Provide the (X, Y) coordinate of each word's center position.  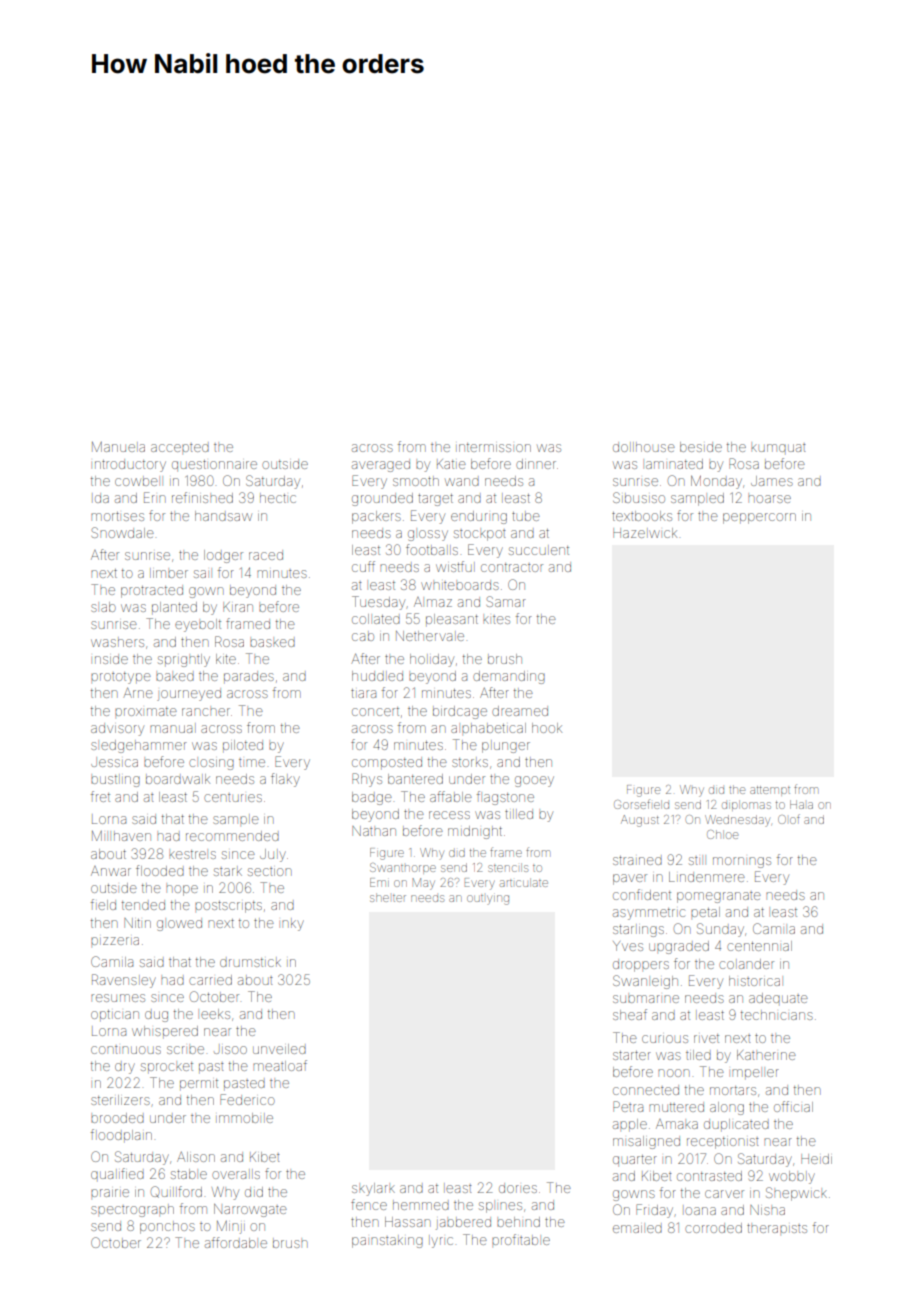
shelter (388, 897)
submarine (646, 999)
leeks (215, 1014)
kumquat (778, 448)
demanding (509, 677)
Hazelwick (645, 533)
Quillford (176, 1192)
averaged (381, 465)
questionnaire (214, 465)
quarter (635, 1160)
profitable (521, 1239)
